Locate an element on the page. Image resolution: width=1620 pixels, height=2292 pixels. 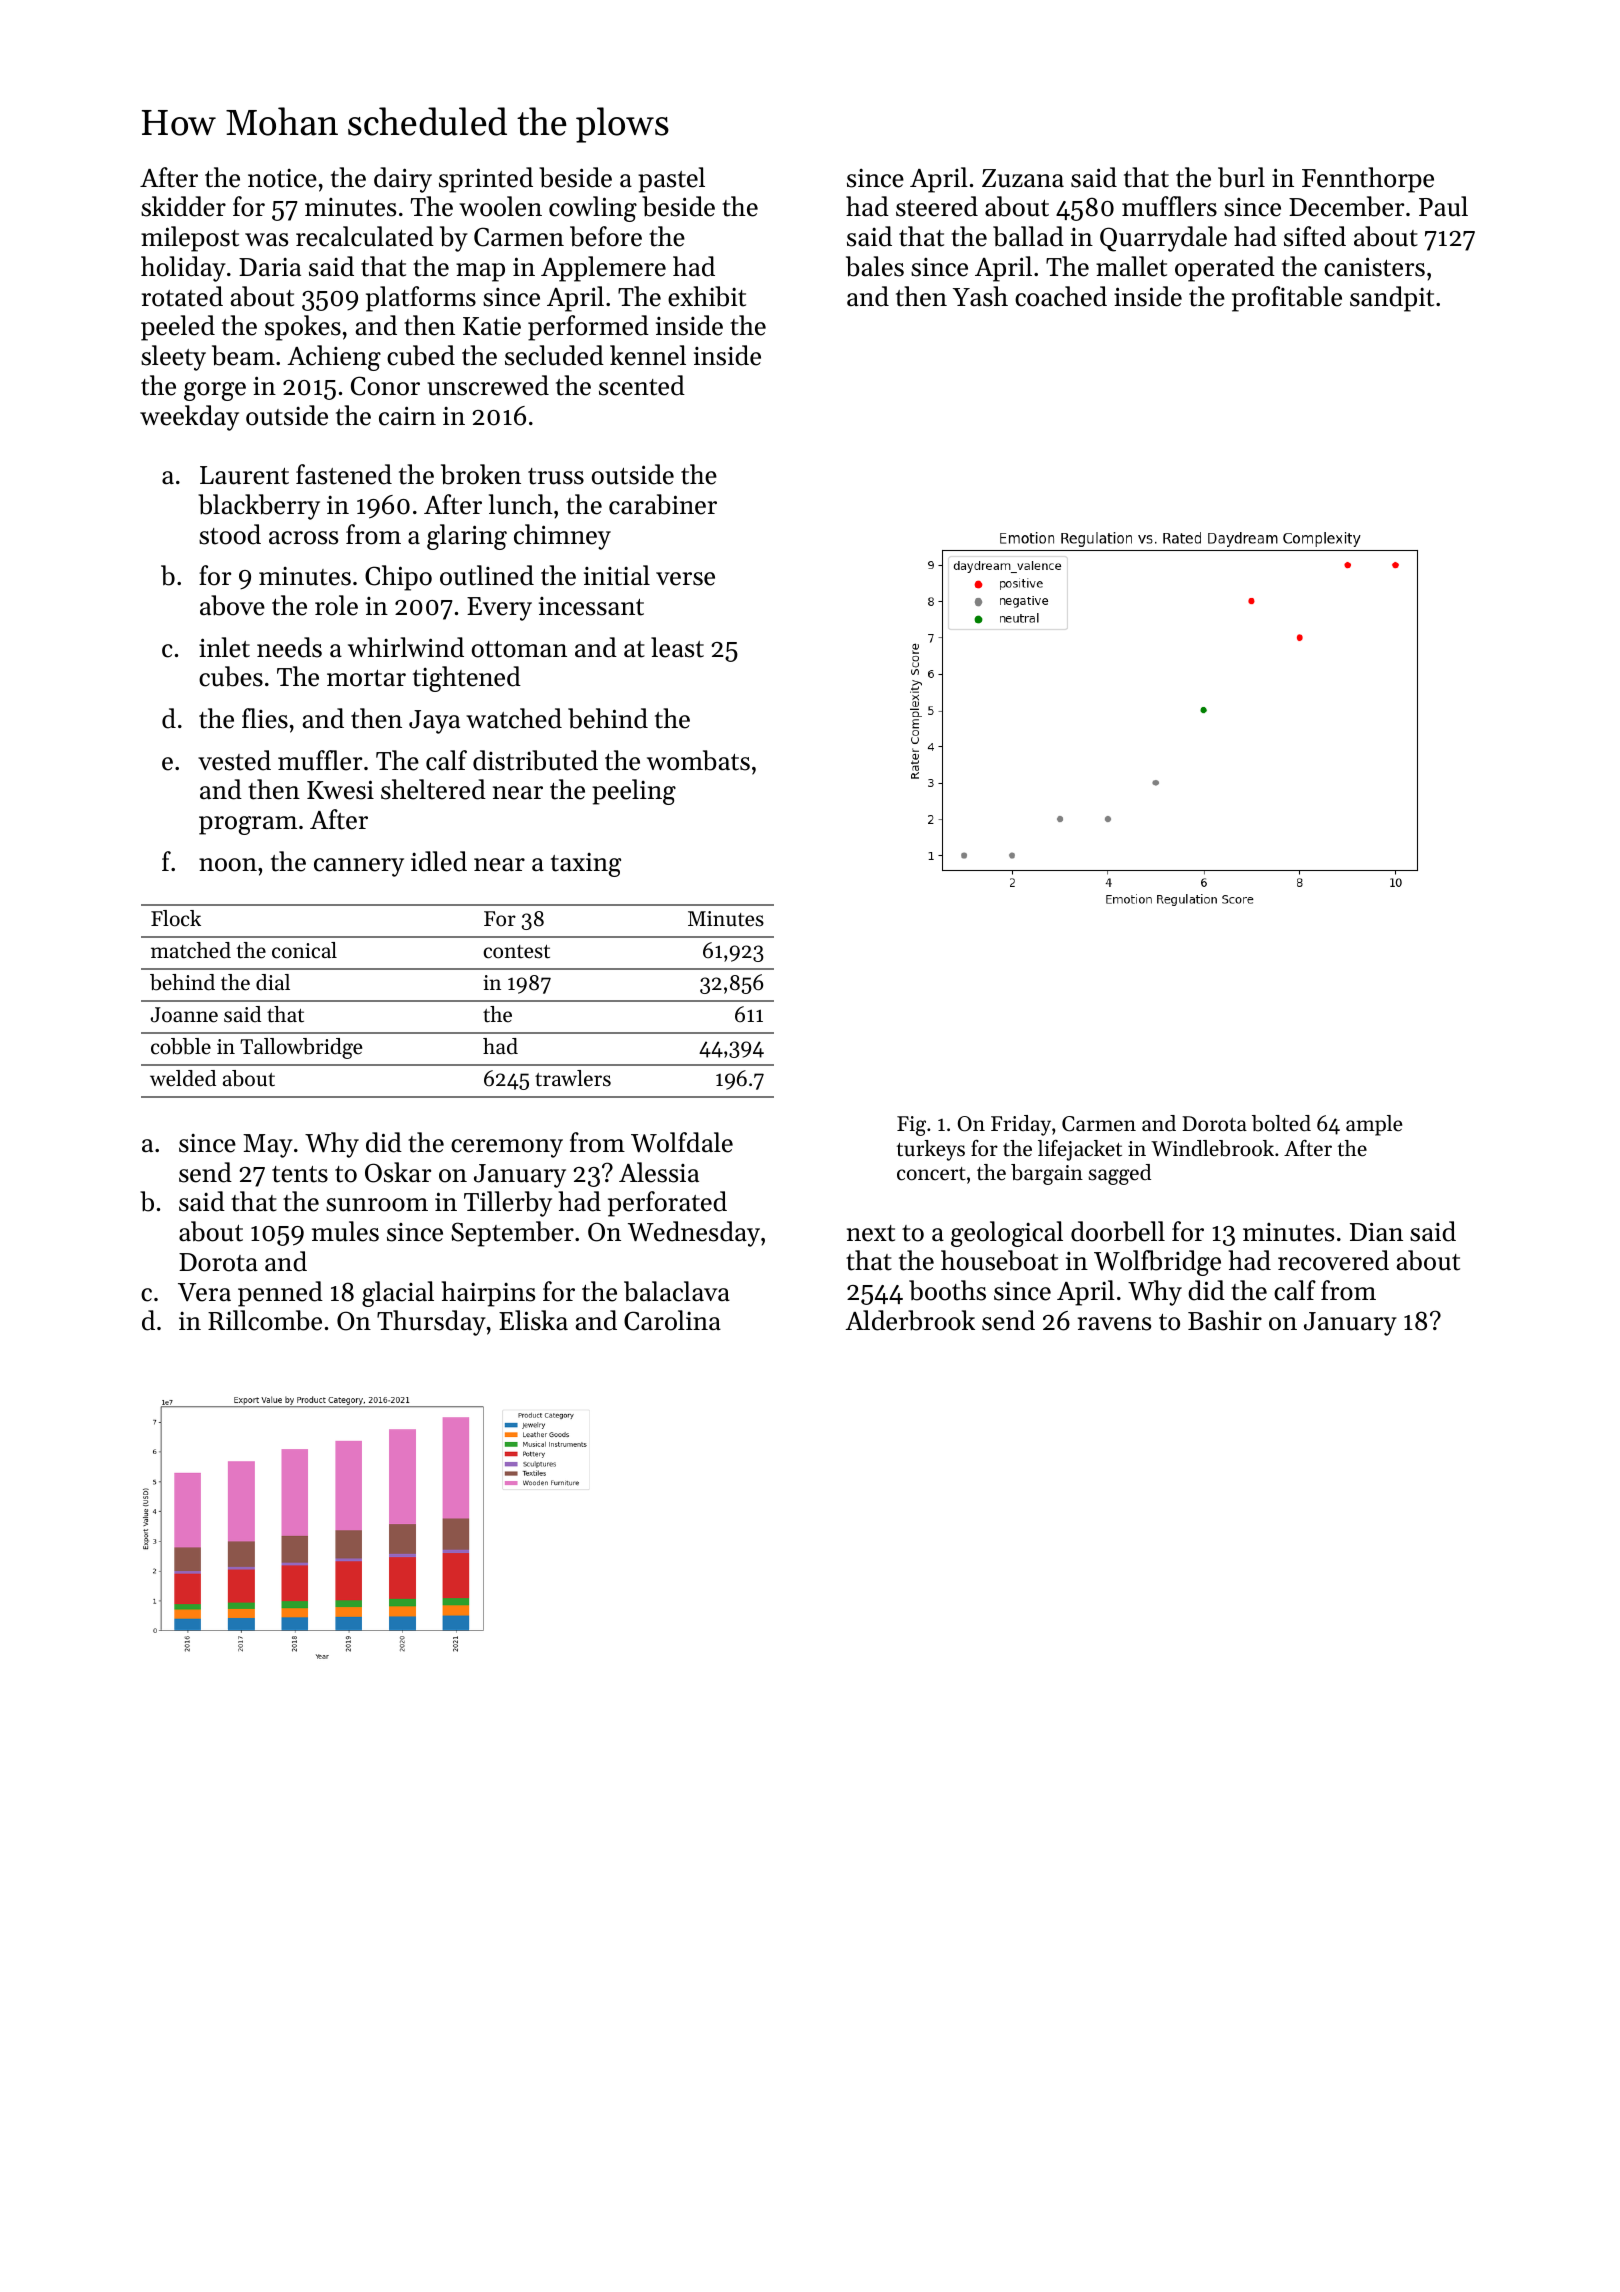
Quarrydale is located at coordinates (1163, 239).
